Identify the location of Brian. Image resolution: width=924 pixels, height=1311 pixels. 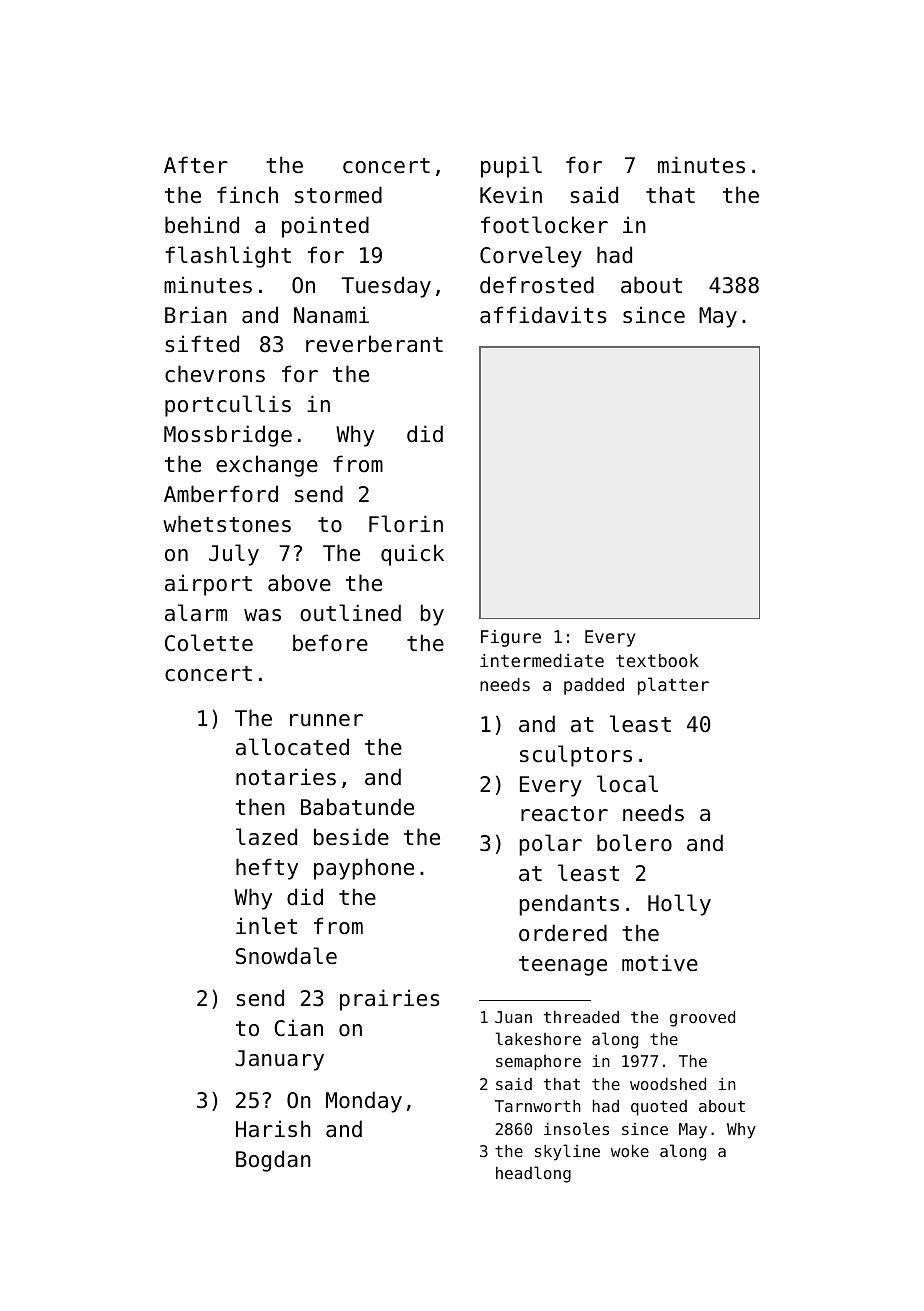
(196, 315).
